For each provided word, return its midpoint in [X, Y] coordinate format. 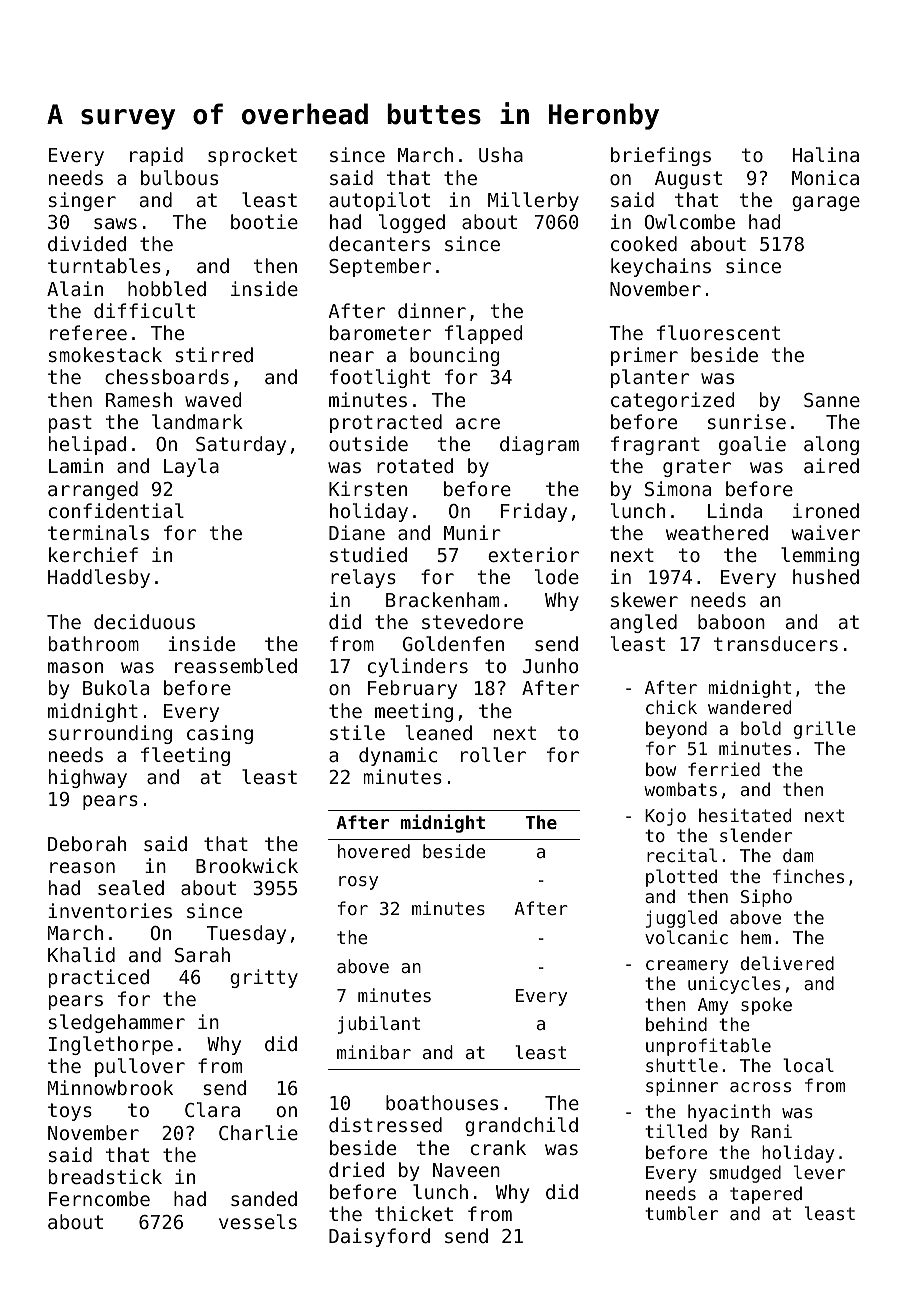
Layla [191, 467]
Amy [713, 1006]
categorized [672, 401]
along [831, 445]
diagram [539, 445]
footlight [380, 378]
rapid [156, 156]
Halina [826, 154]
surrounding [110, 734]
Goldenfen [453, 643]
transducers [776, 643]
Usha [501, 154]
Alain [75, 288]
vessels [258, 1221]
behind [676, 1024]
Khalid [81, 954]
